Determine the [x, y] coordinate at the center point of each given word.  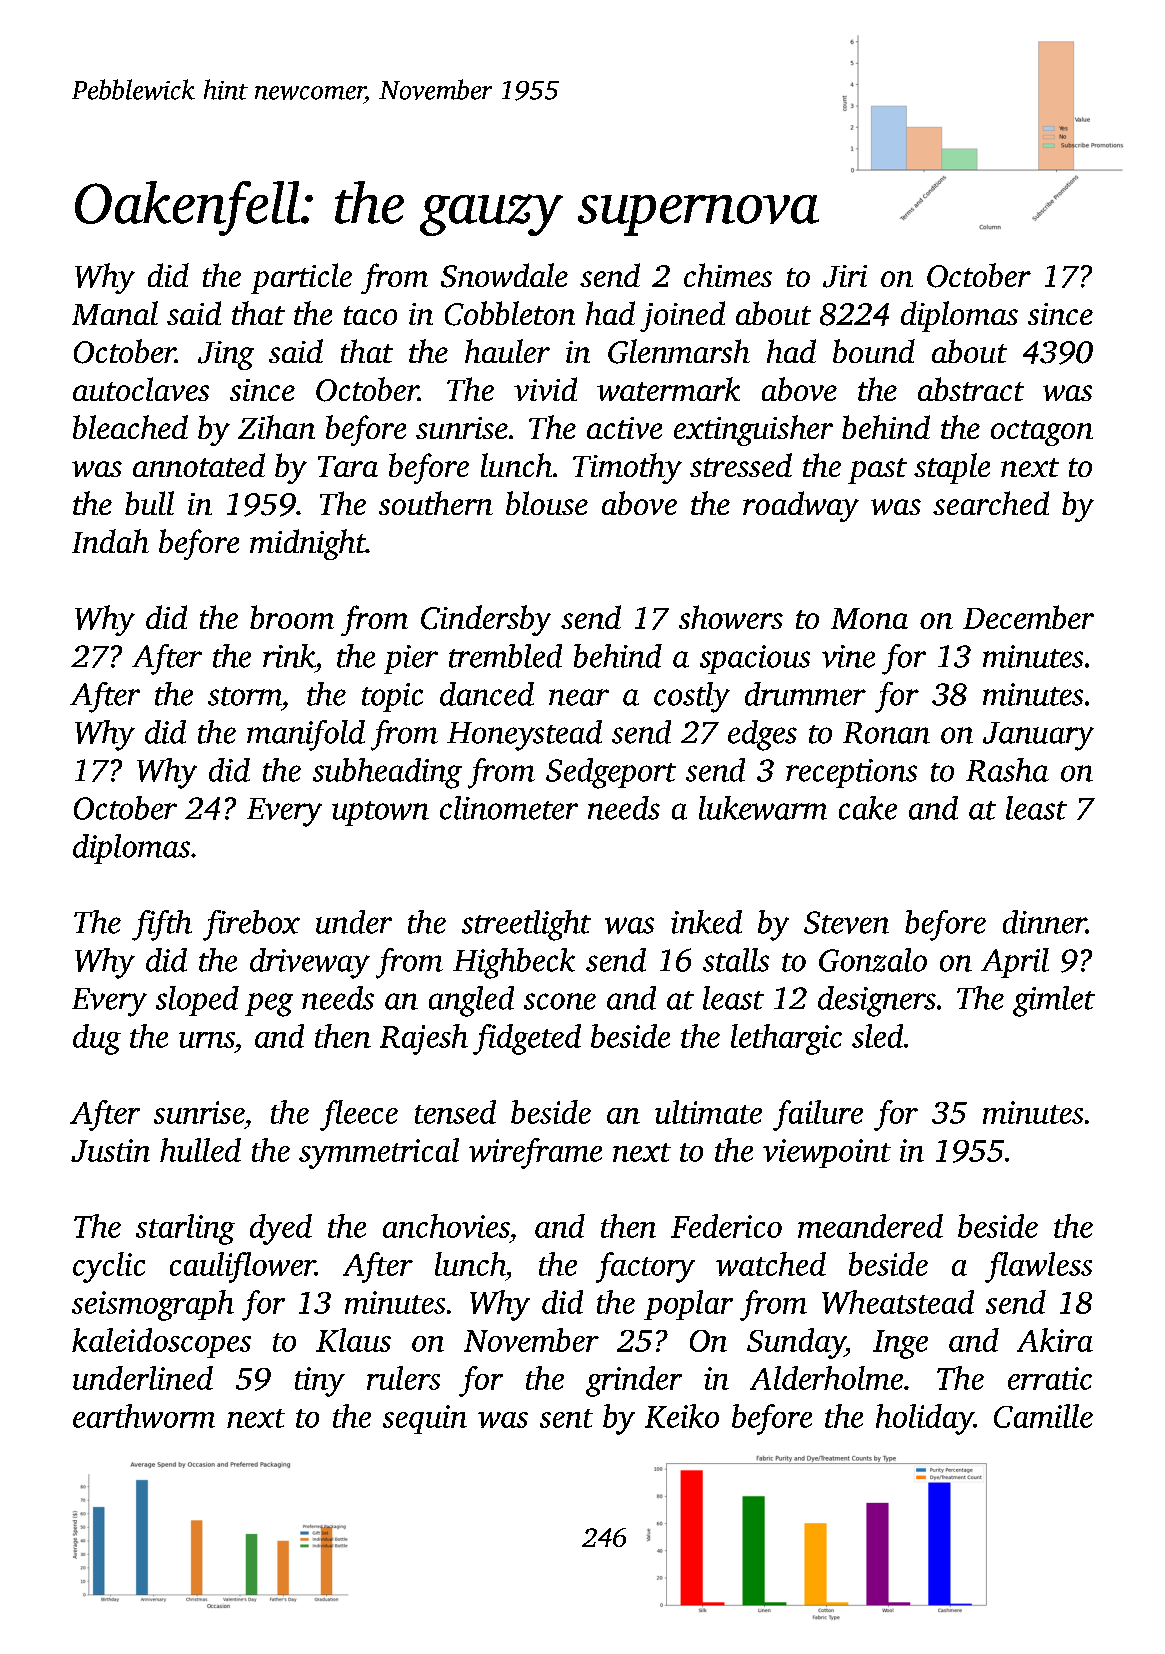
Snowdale [504, 275]
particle [301, 278]
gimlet [1054, 1001]
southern [436, 503]
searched [991, 503]
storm [245, 696]
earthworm [144, 1416]
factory [645, 1267]
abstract [971, 389]
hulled [200, 1150]
